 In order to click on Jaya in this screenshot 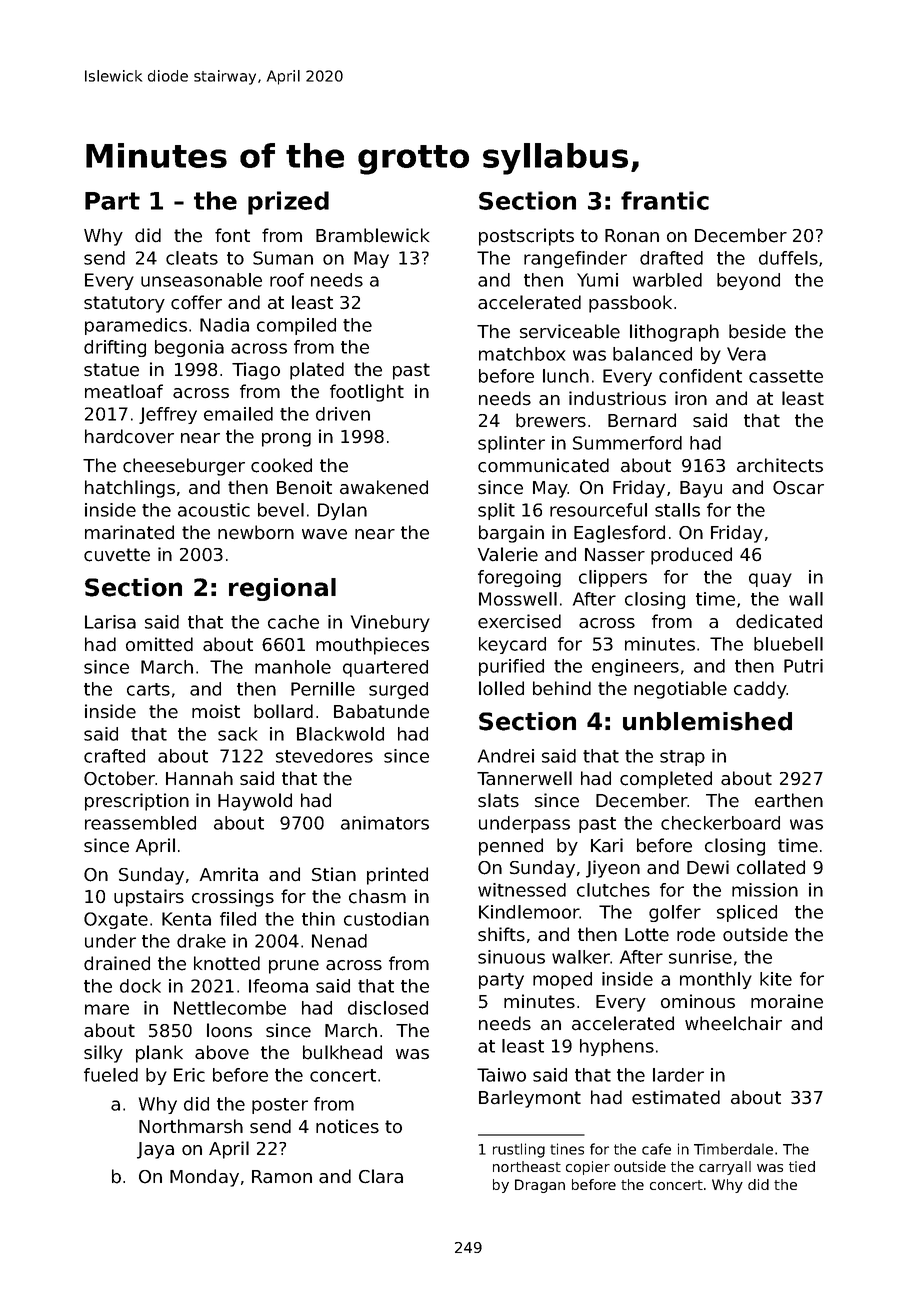, I will do `click(155, 1150)`.
